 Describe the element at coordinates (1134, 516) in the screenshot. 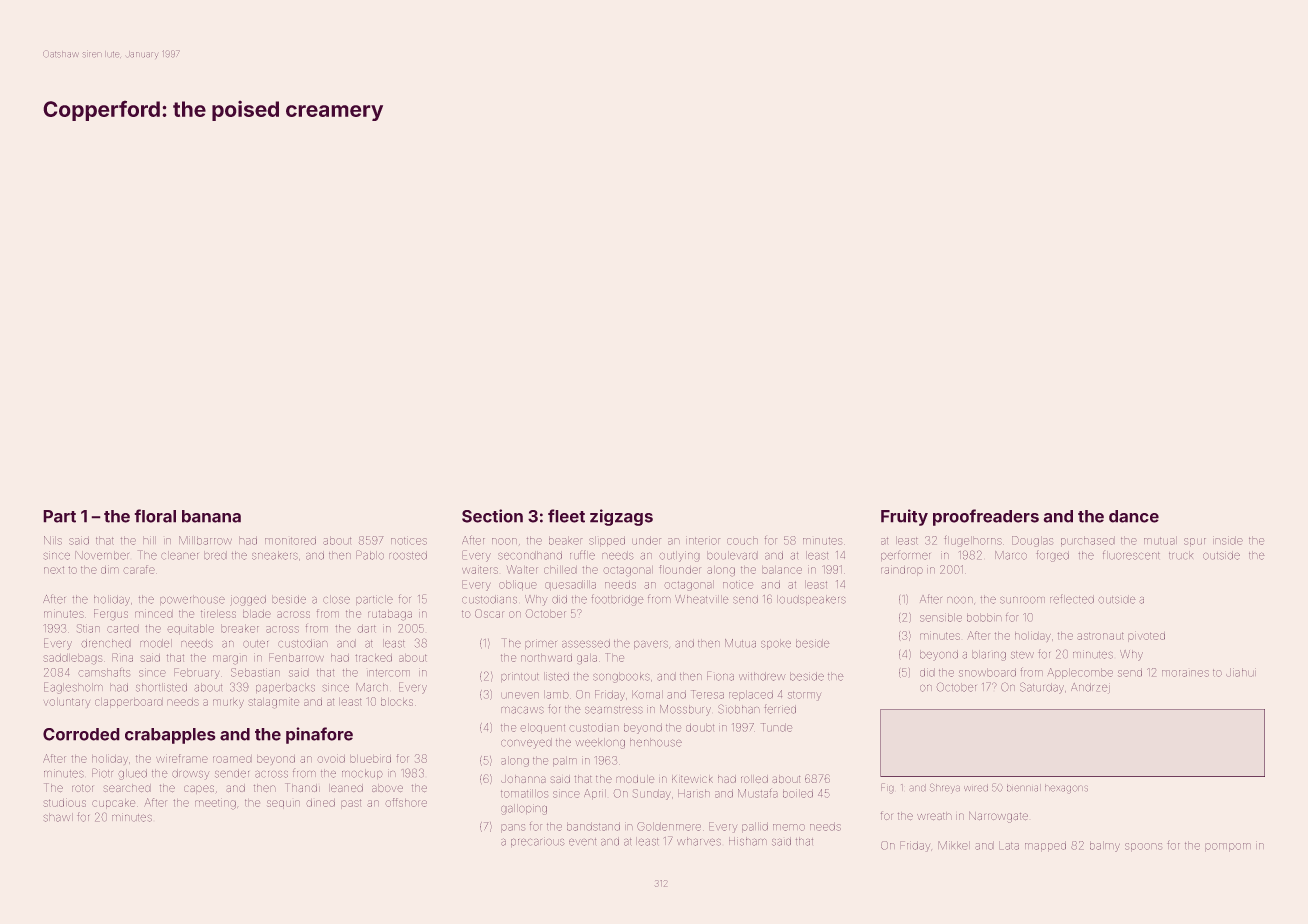

I see `dance` at that location.
